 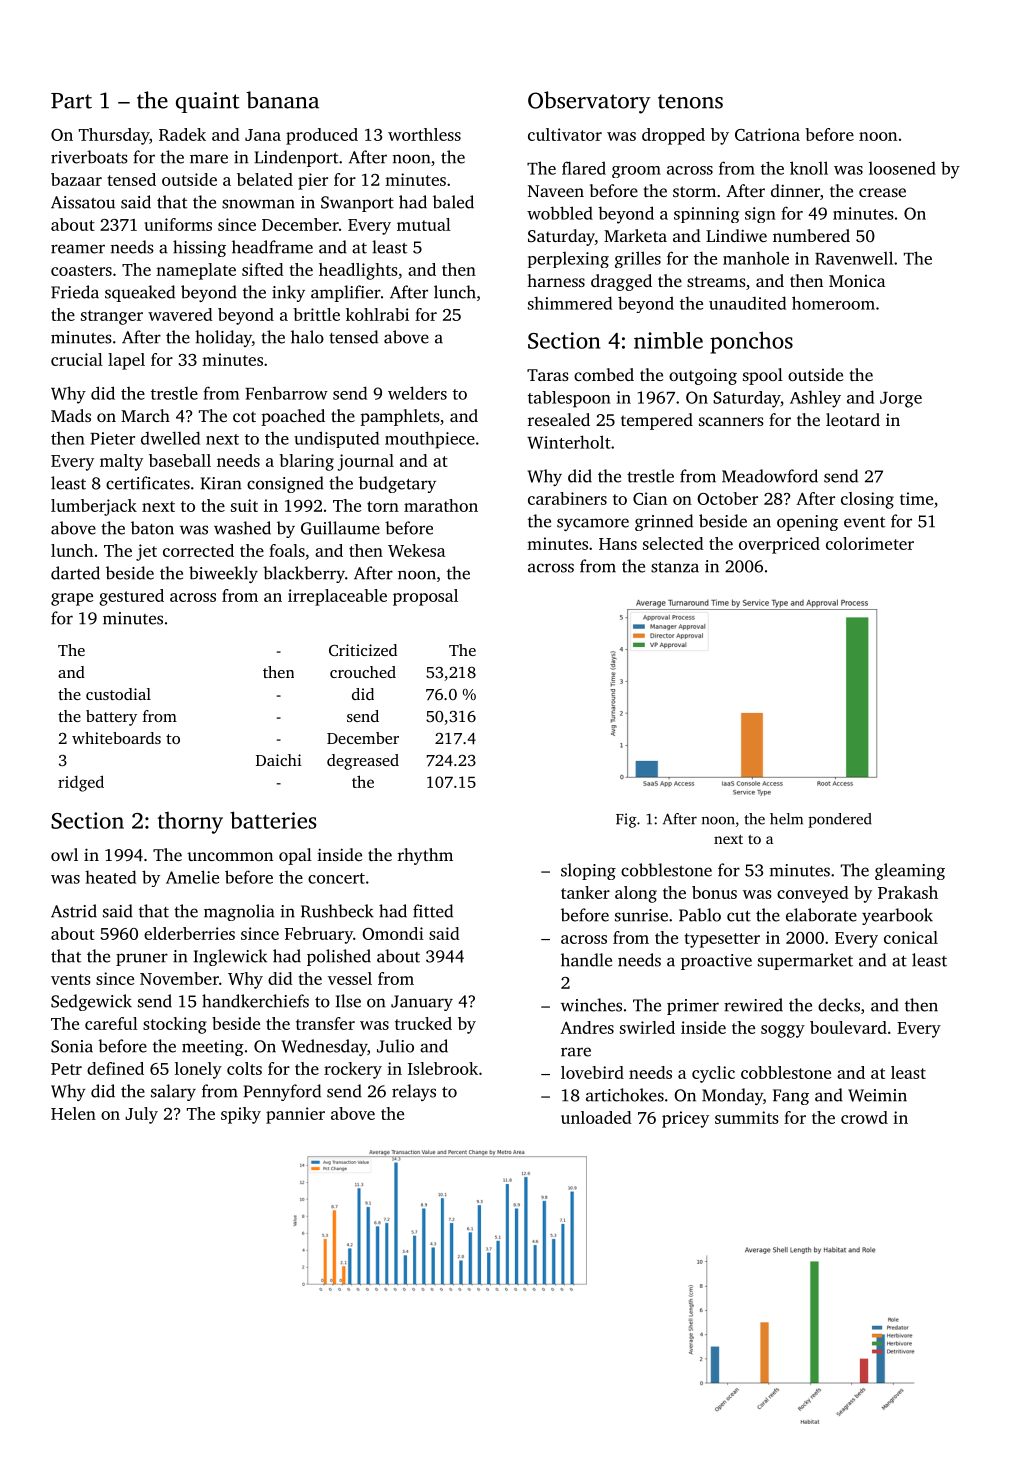 I want to click on pannier, so click(x=295, y=1115).
